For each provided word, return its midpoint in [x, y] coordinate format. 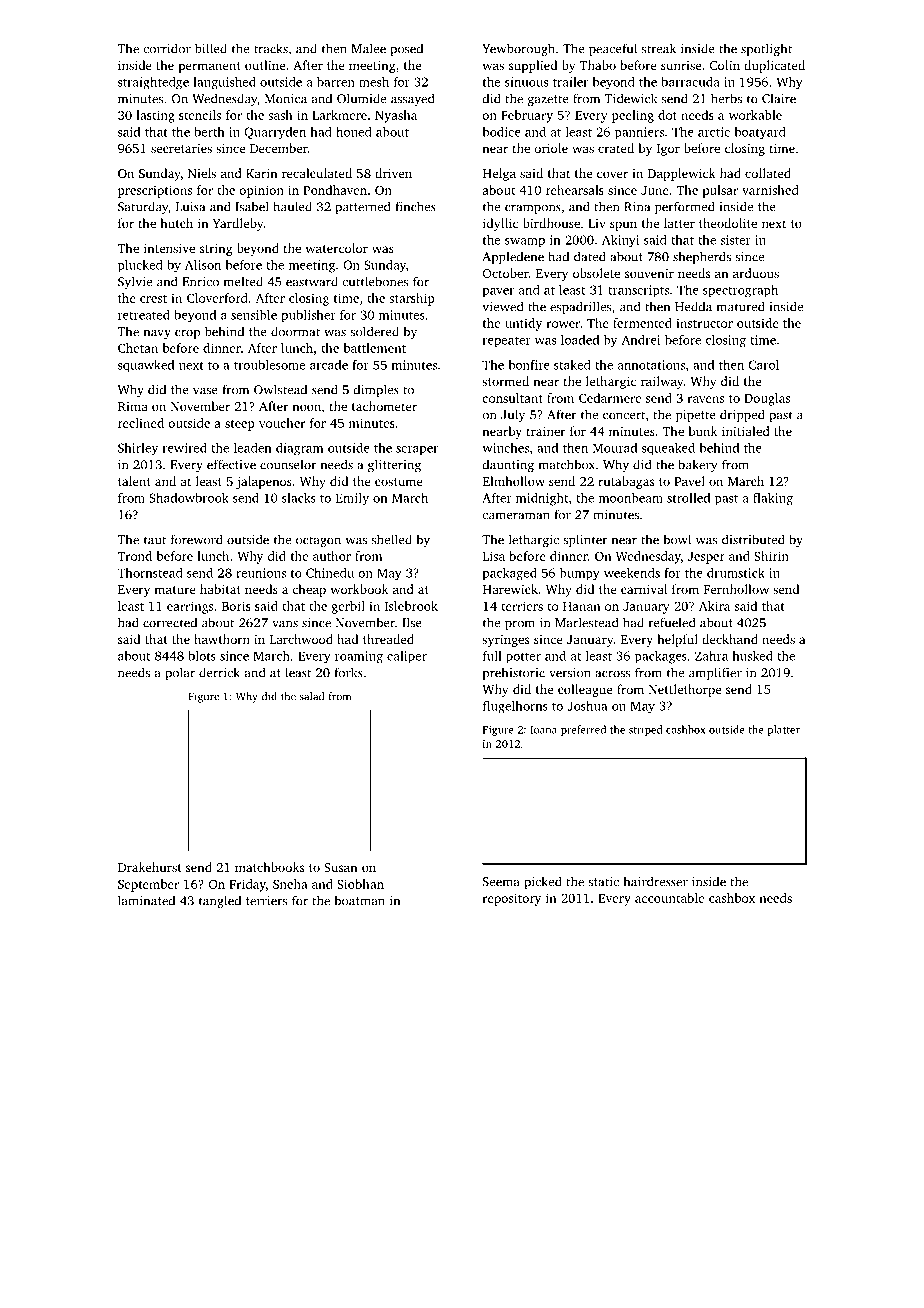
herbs [726, 98]
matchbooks [269, 867]
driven [393, 173]
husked [752, 656]
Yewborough [518, 49]
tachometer [384, 406]
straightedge [153, 83]
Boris [236, 606]
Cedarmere [610, 398]
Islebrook [411, 606]
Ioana [543, 730]
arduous [756, 273]
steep [240, 425]
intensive [169, 248]
